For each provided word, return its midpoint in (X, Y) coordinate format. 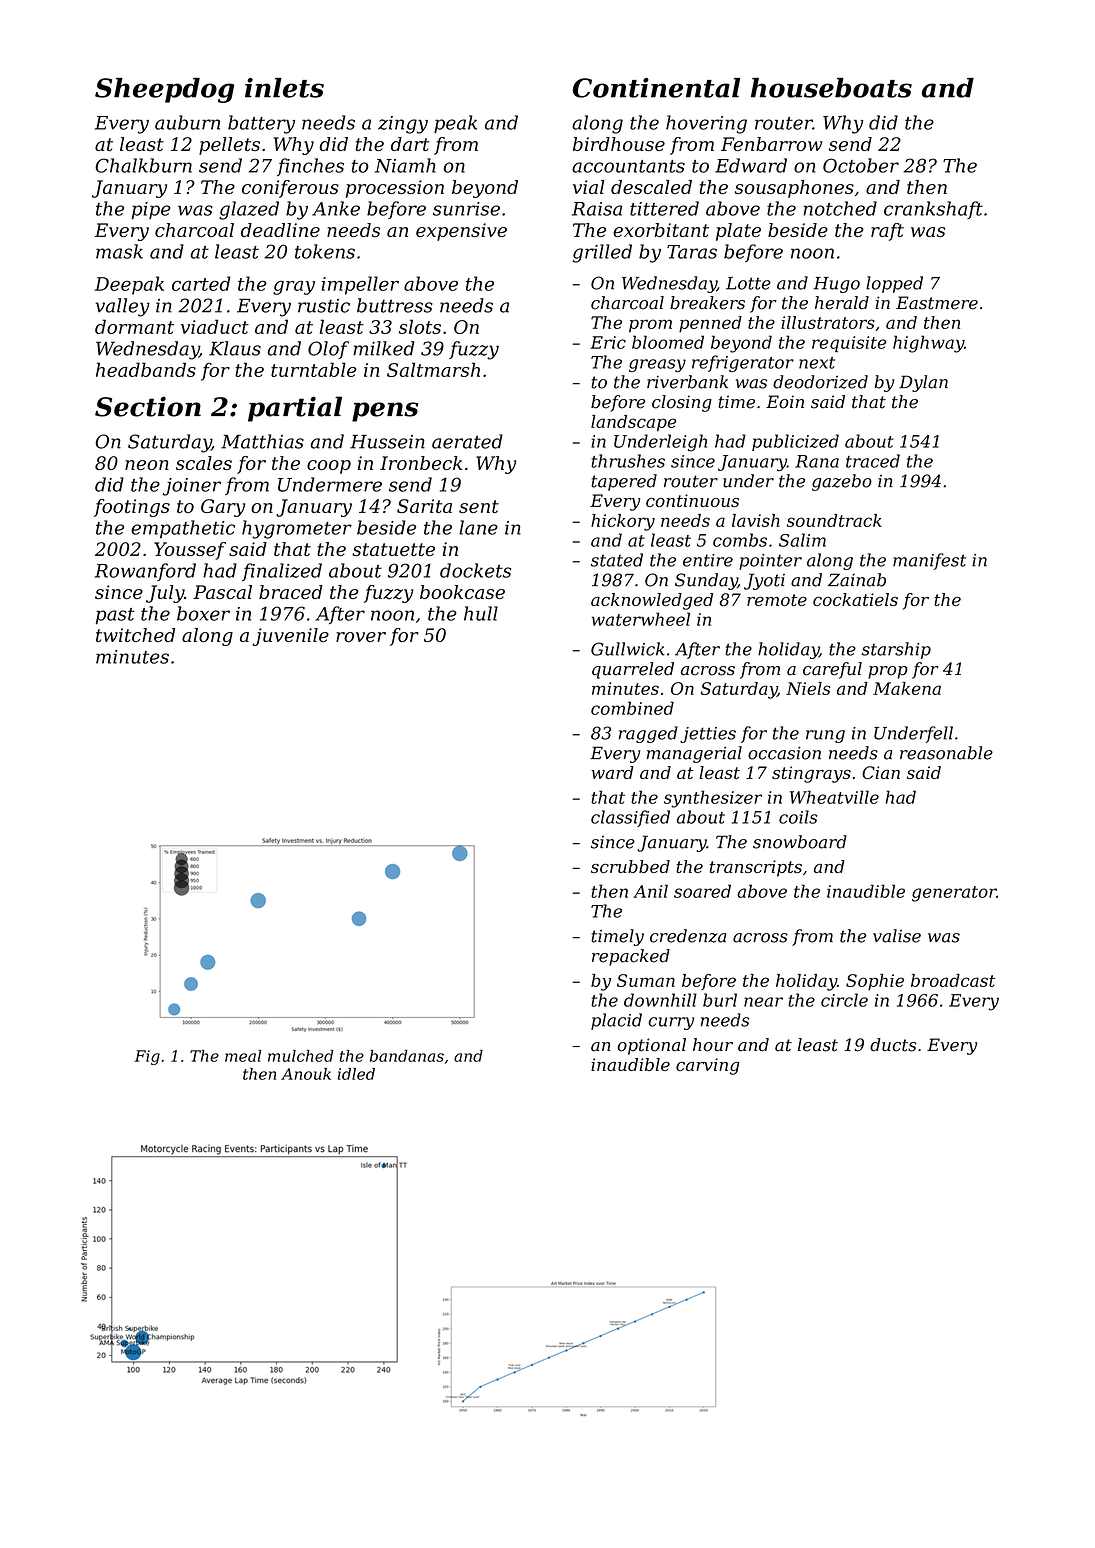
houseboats (831, 88)
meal (243, 1056)
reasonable (946, 753)
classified (630, 818)
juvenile (290, 637)
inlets (284, 88)
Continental (656, 88)
